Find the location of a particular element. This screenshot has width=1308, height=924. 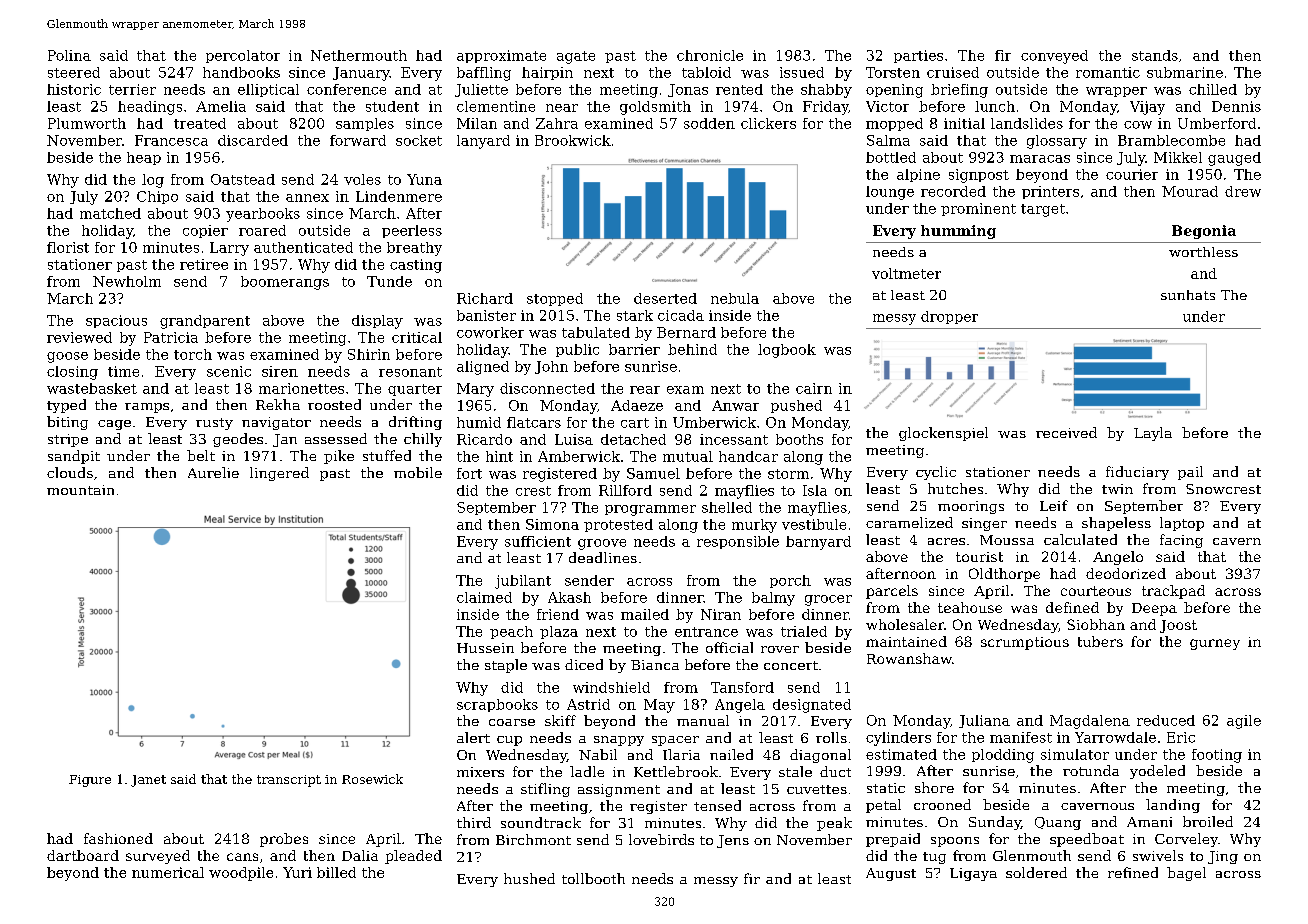

sodden is located at coordinates (709, 123).
